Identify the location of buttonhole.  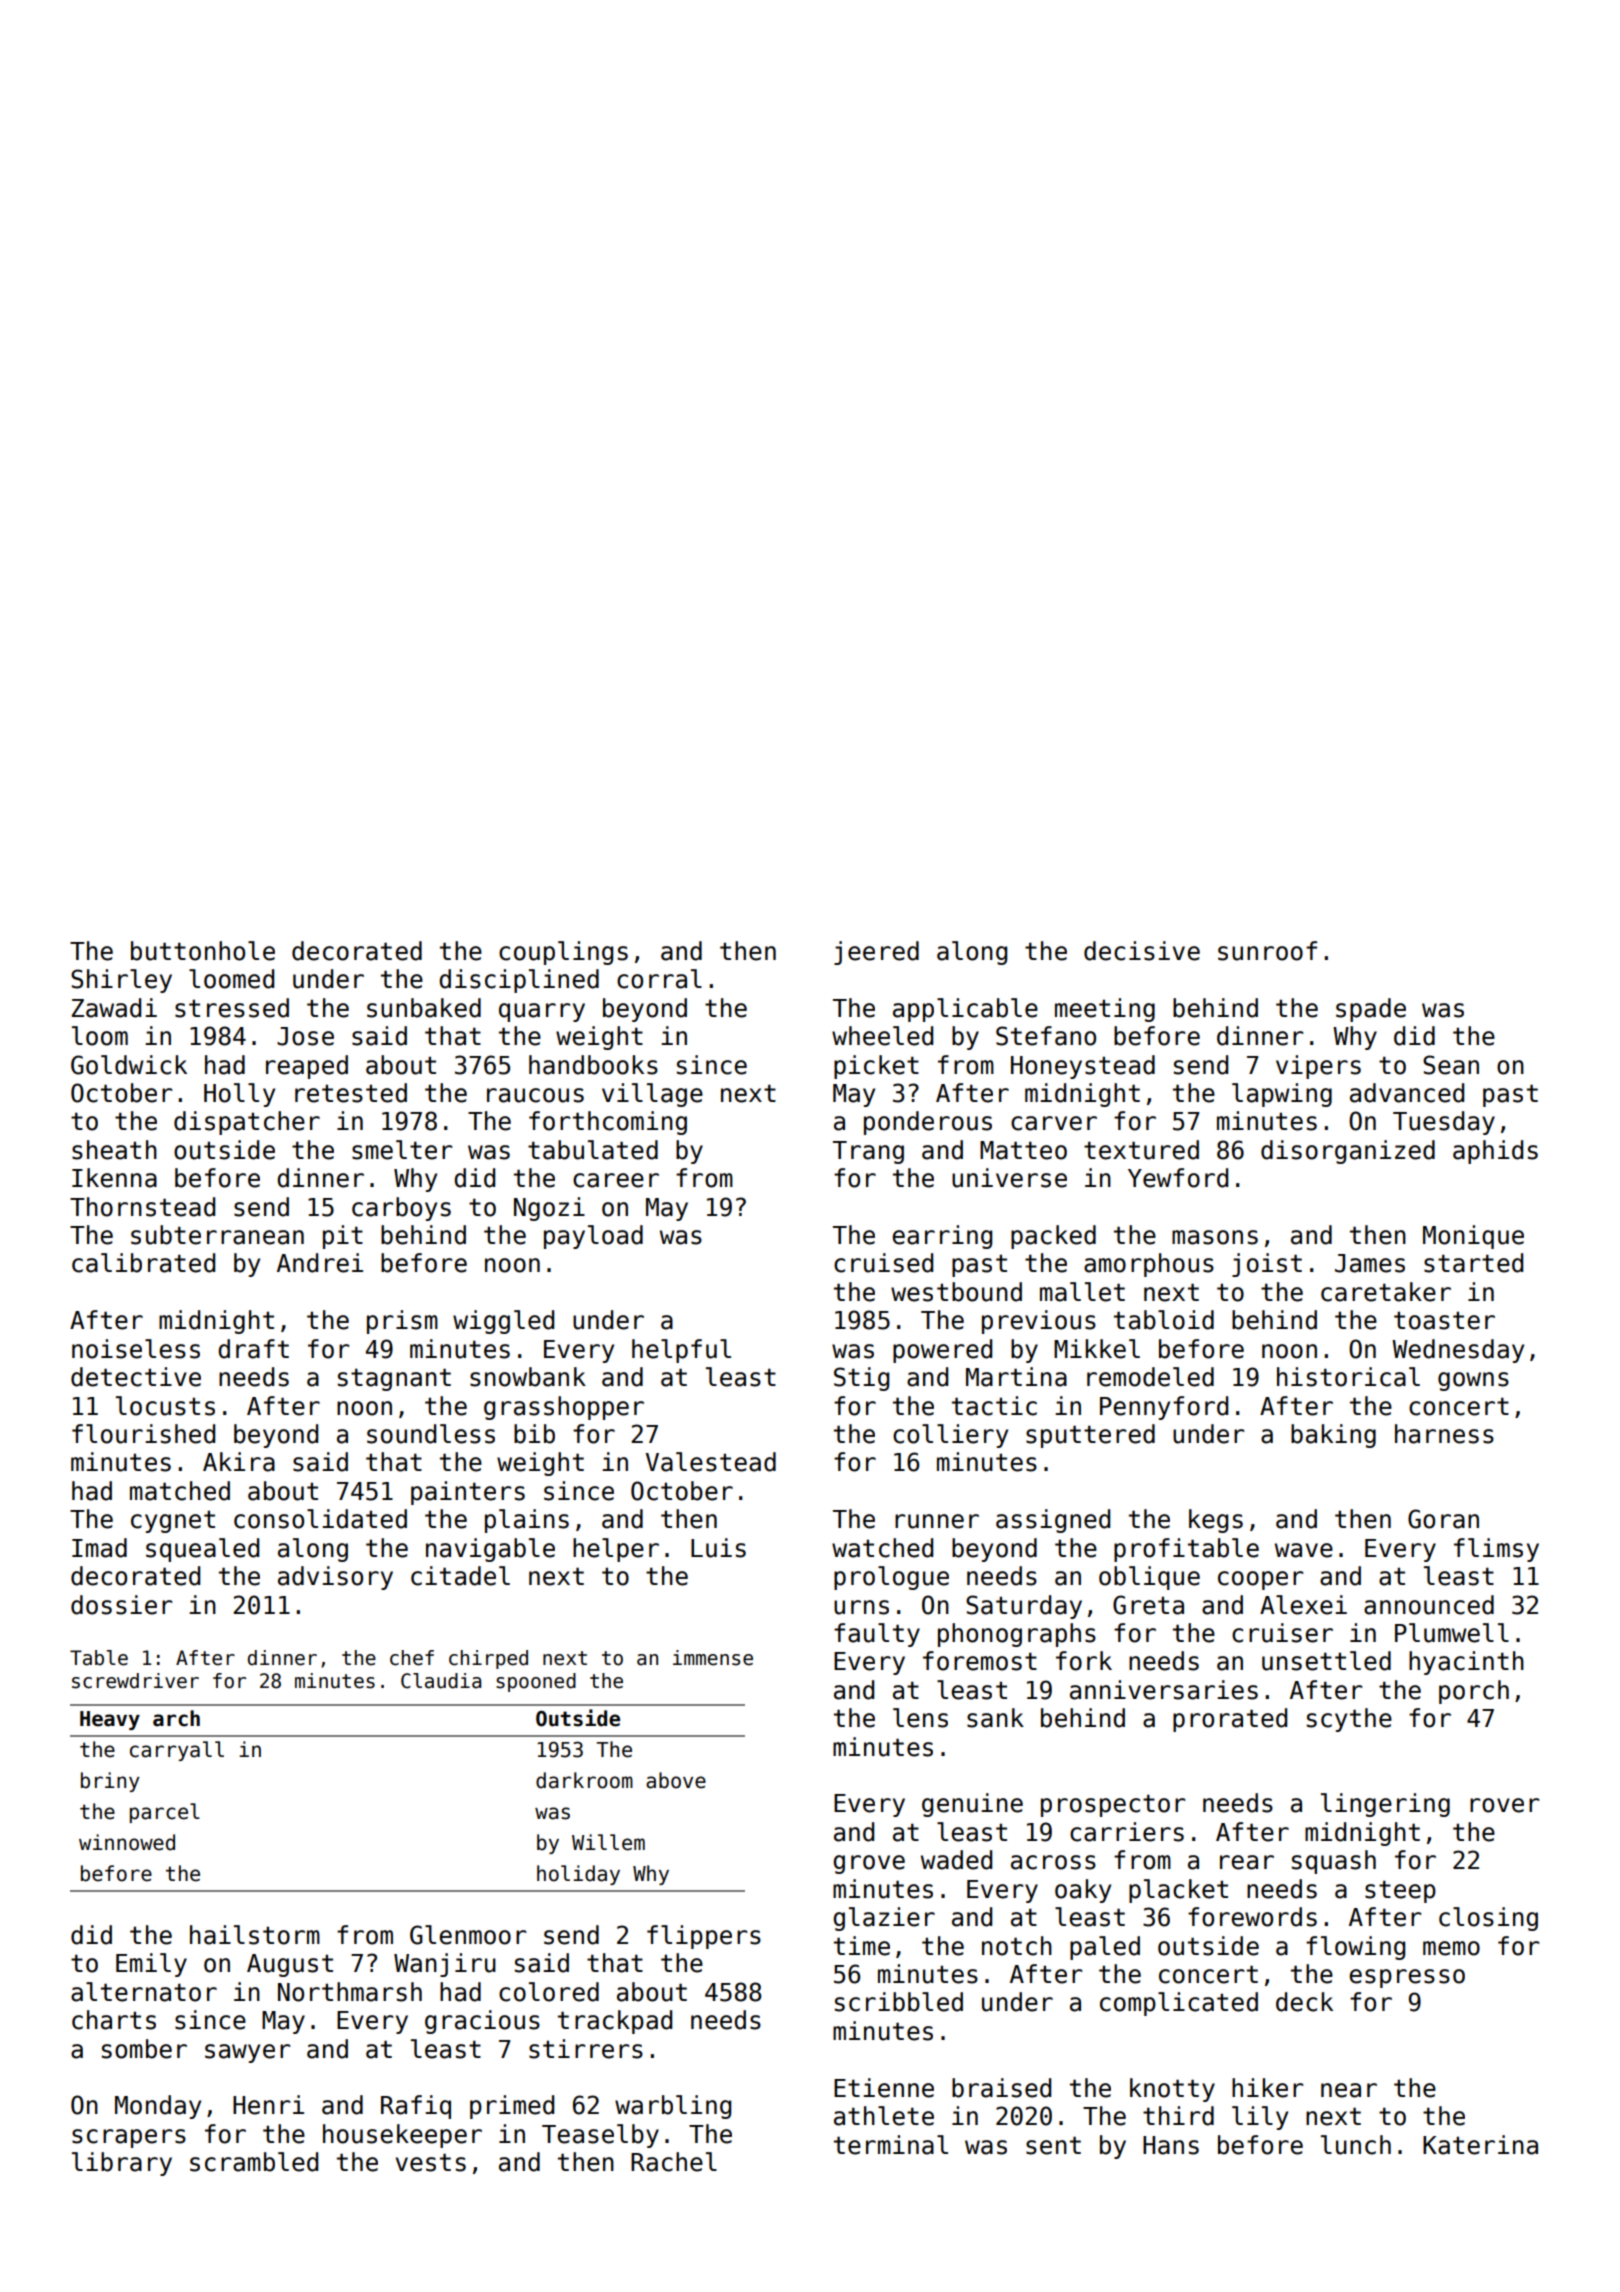
(203, 951).
